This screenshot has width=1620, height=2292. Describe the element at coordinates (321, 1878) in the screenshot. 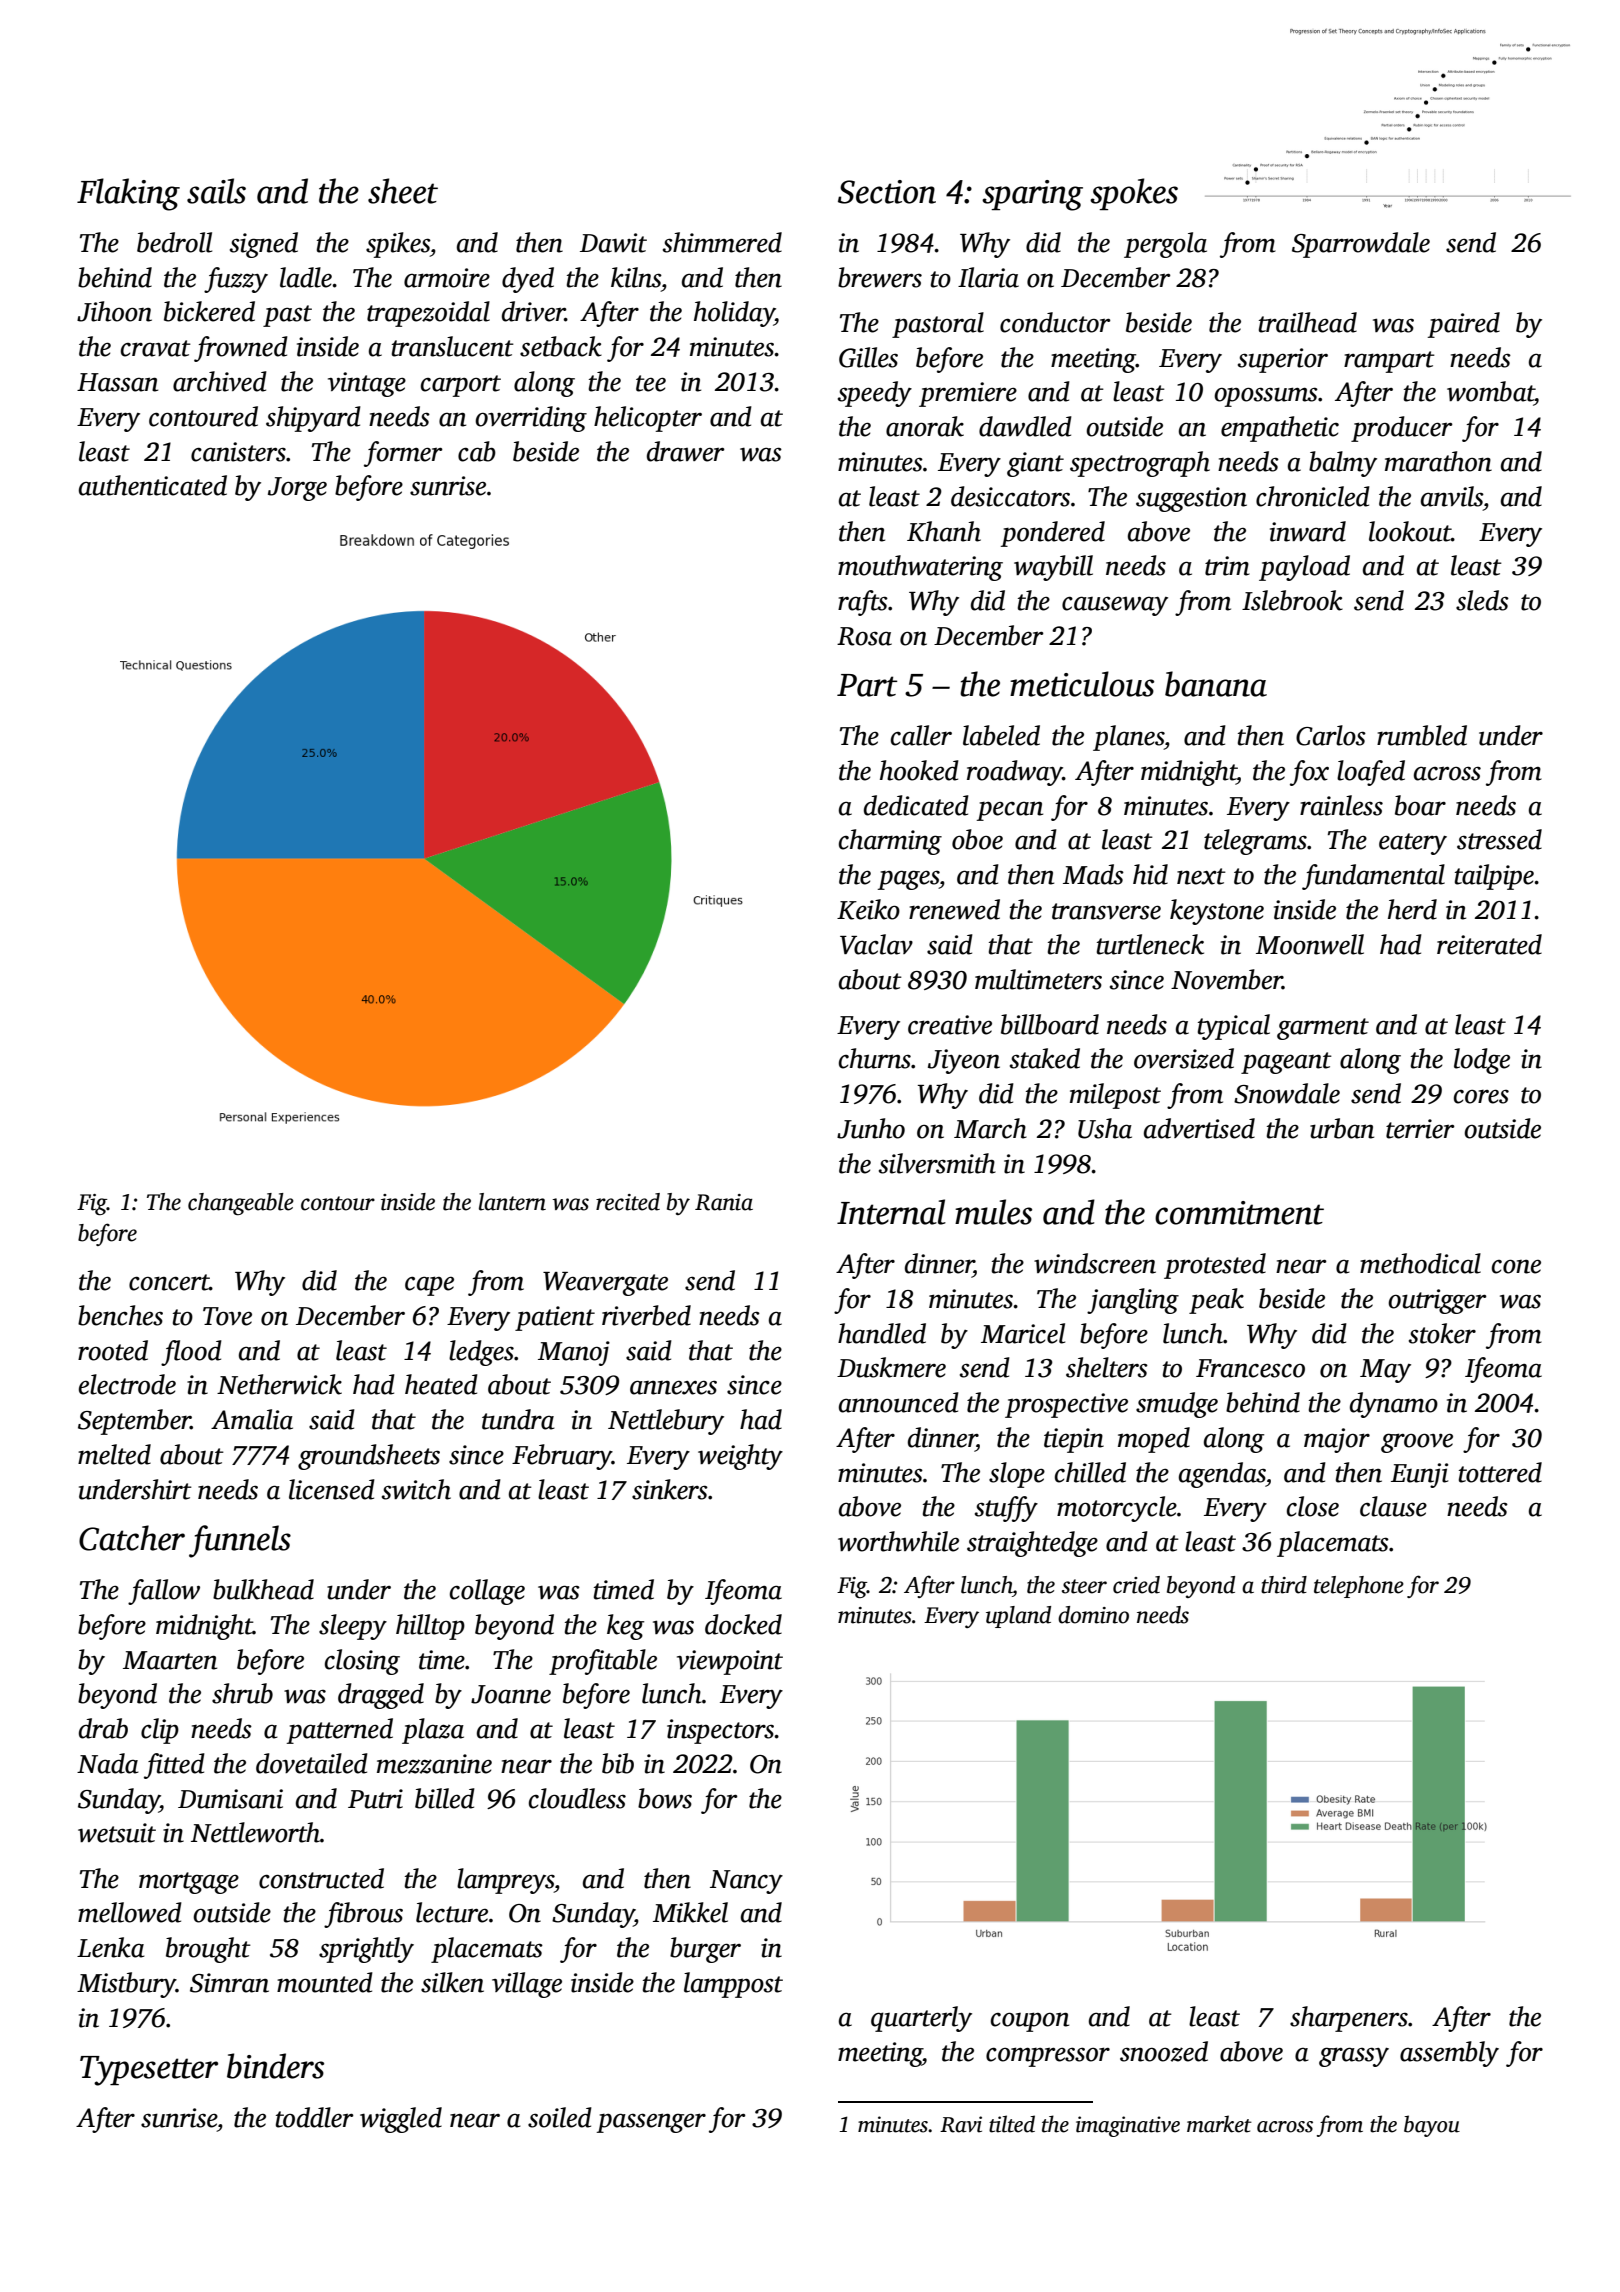

I see `constructed` at that location.
